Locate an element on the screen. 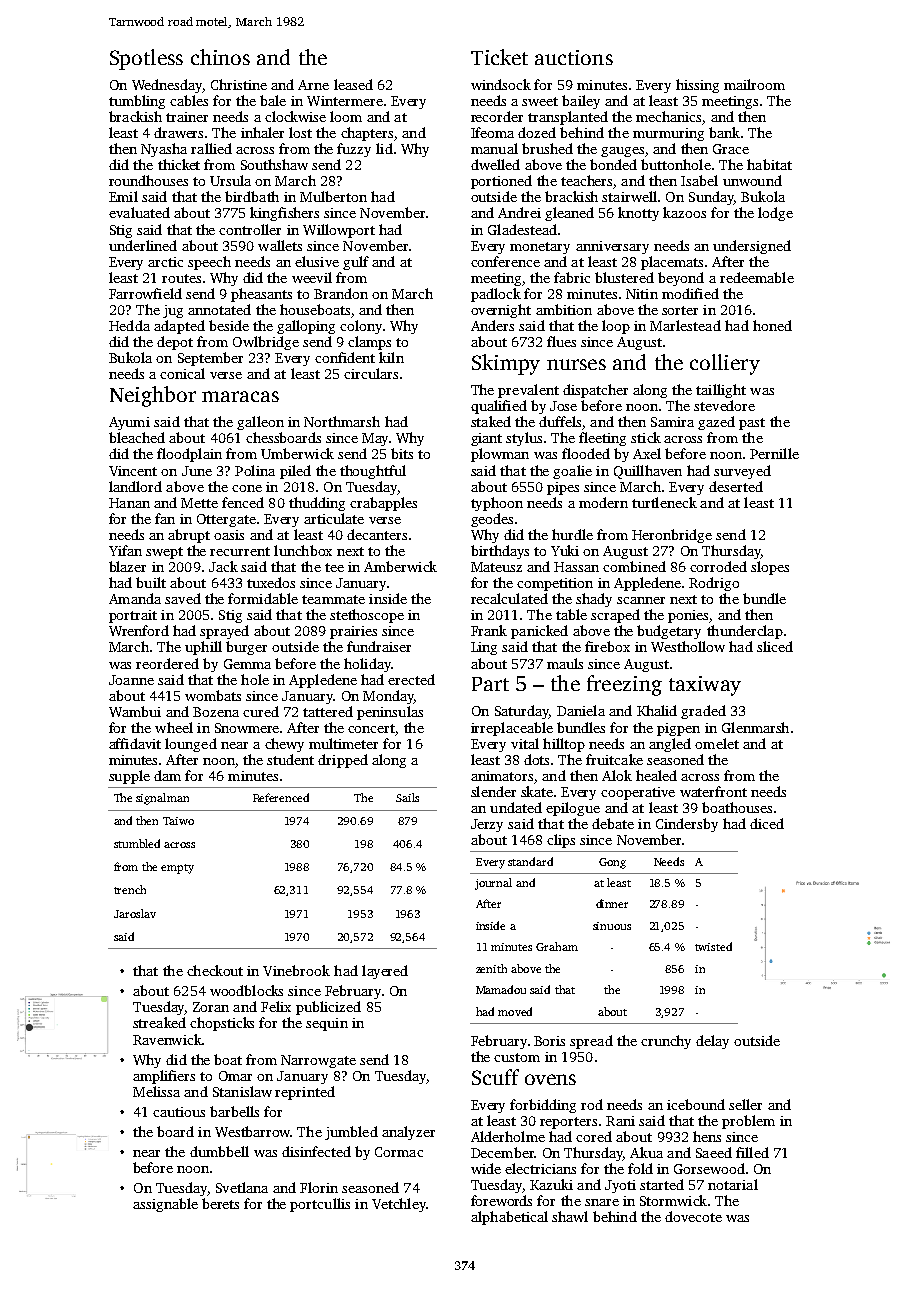  Jerzy is located at coordinates (487, 825).
